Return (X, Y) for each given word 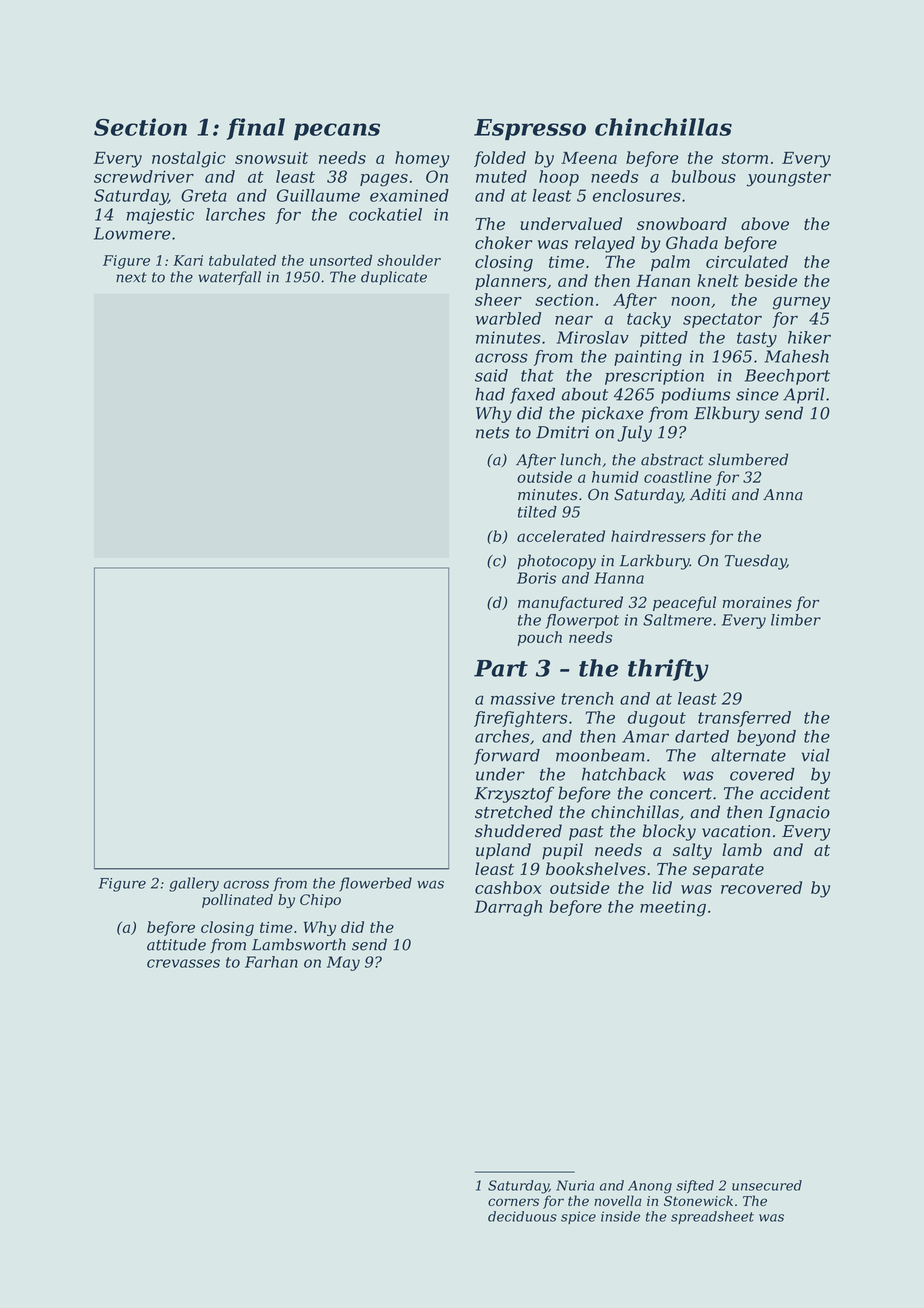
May (343, 963)
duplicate (394, 278)
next (131, 277)
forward (507, 757)
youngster (789, 179)
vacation (736, 831)
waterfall (230, 278)
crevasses (183, 963)
